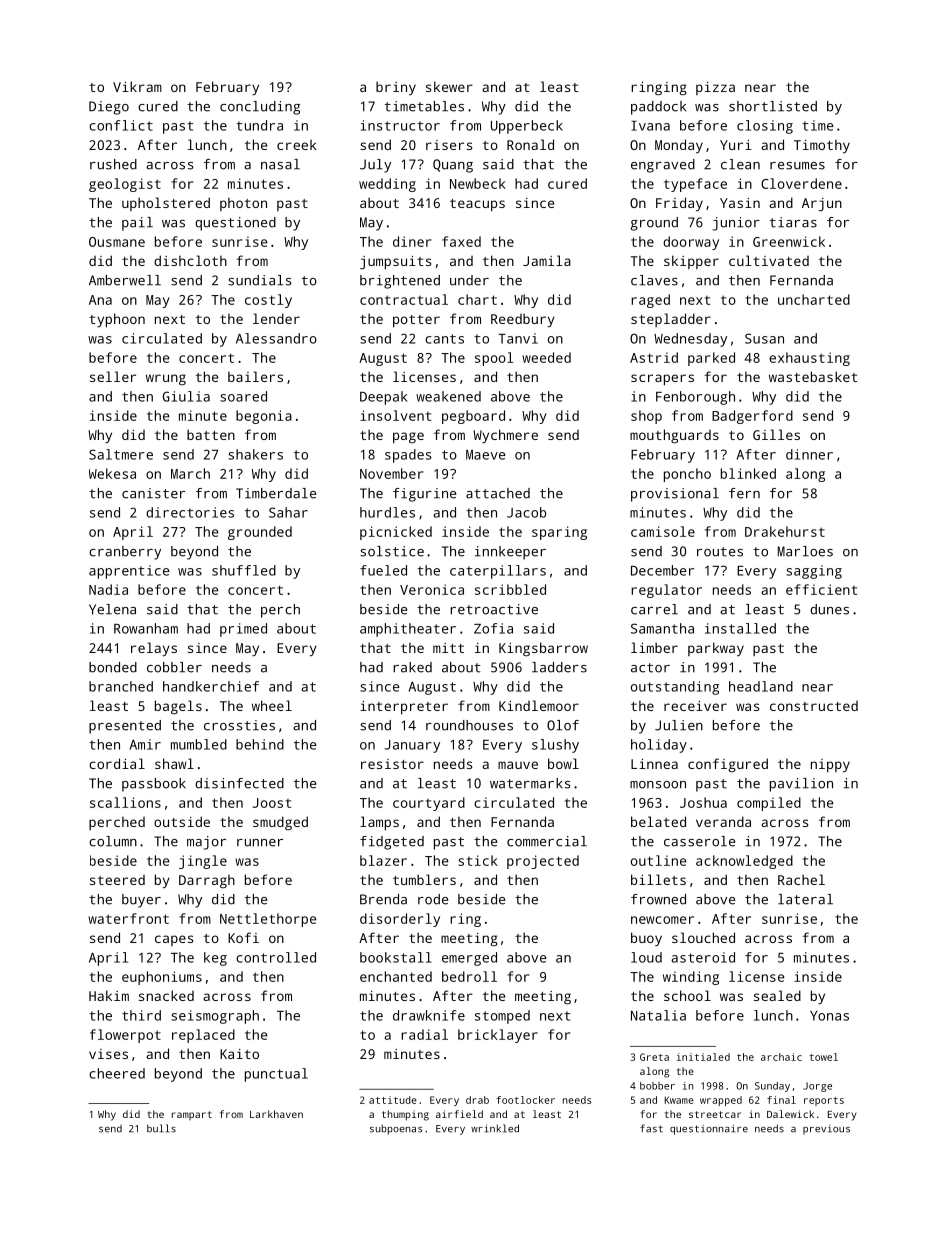  Describe the element at coordinates (530, 783) in the document. I see `watermarks` at that location.
